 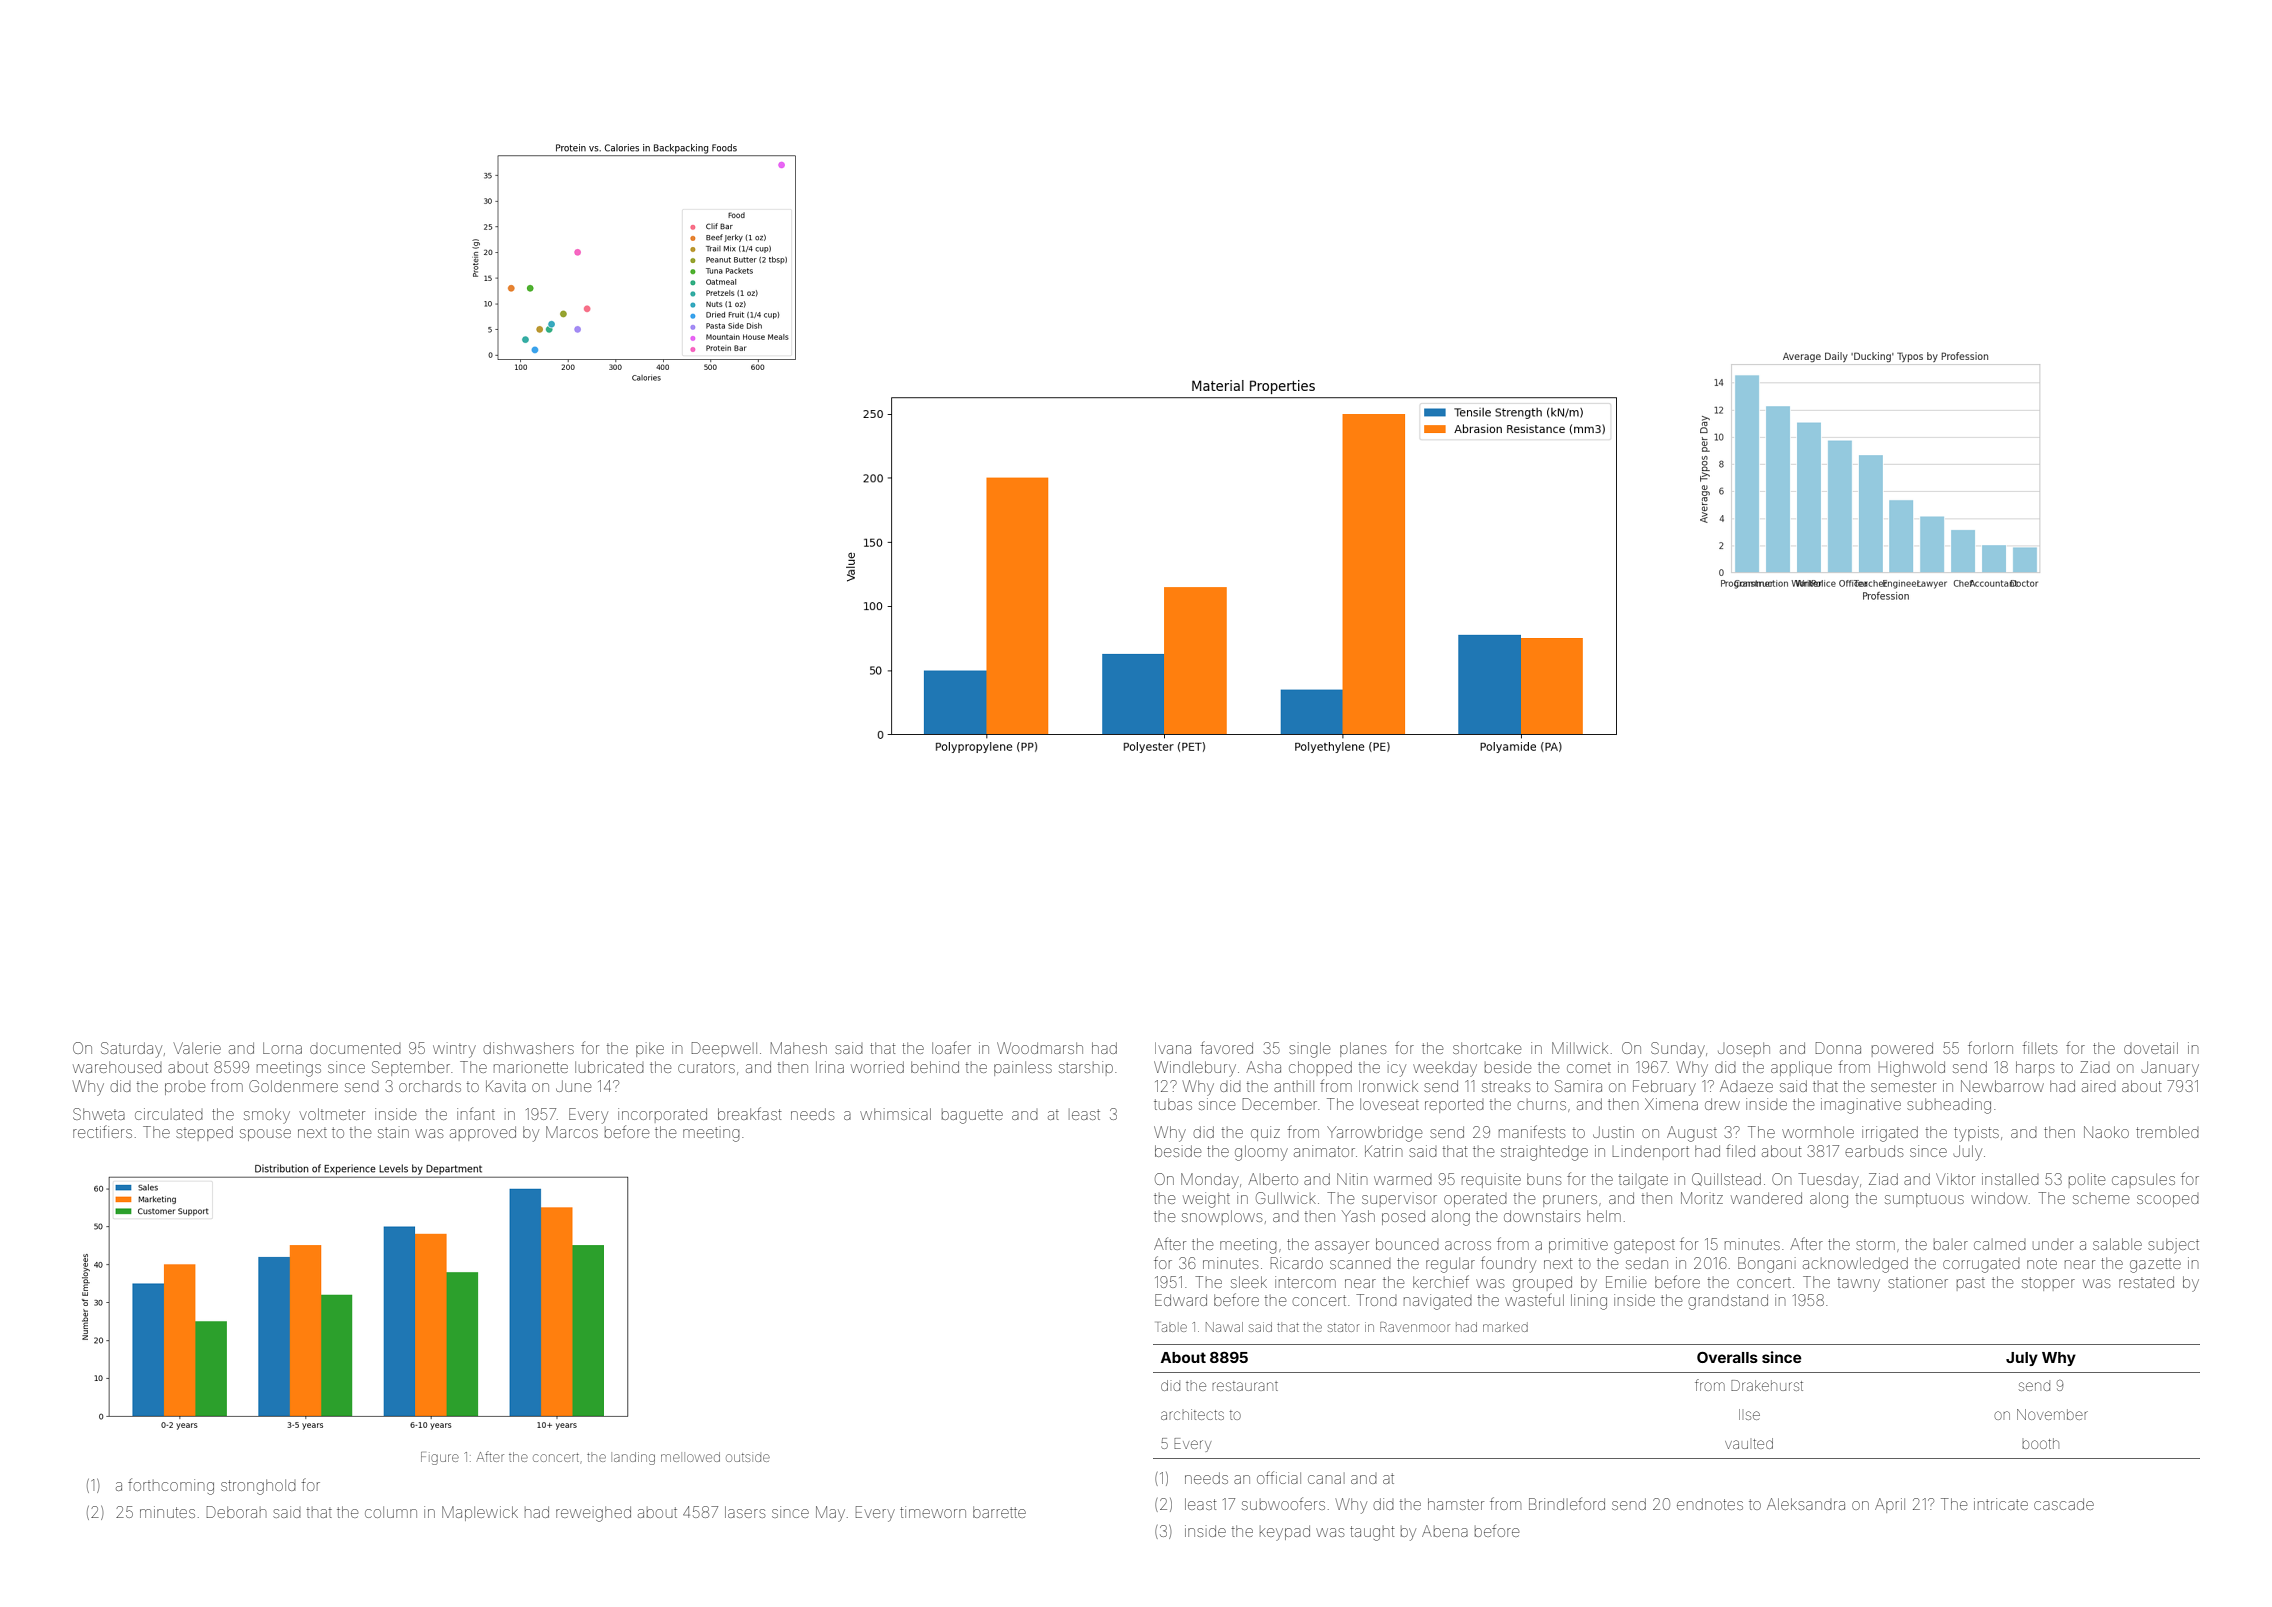 What do you see at coordinates (355, 1049) in the image?
I see `documented` at bounding box center [355, 1049].
